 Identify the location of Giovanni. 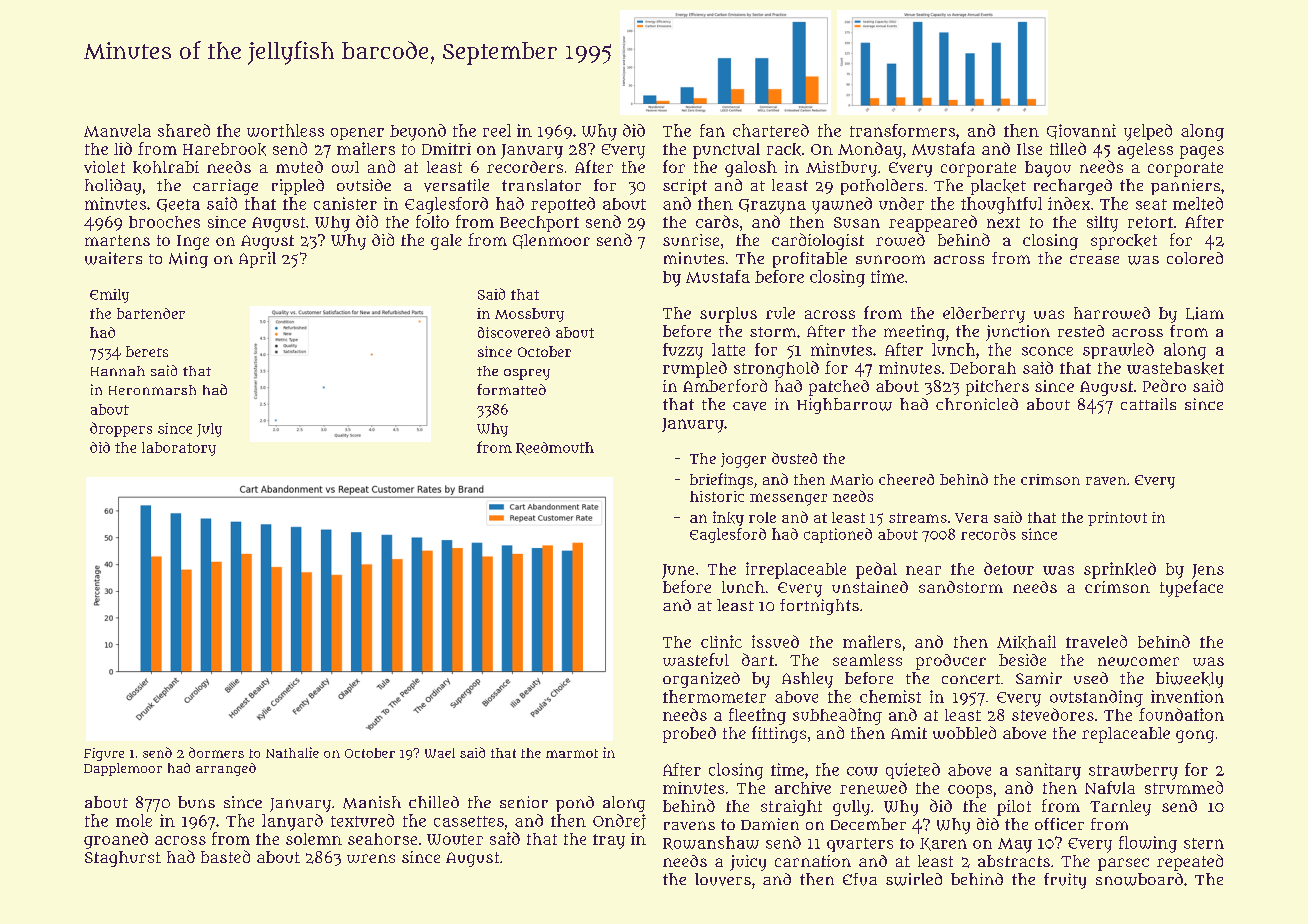
(1081, 131).
